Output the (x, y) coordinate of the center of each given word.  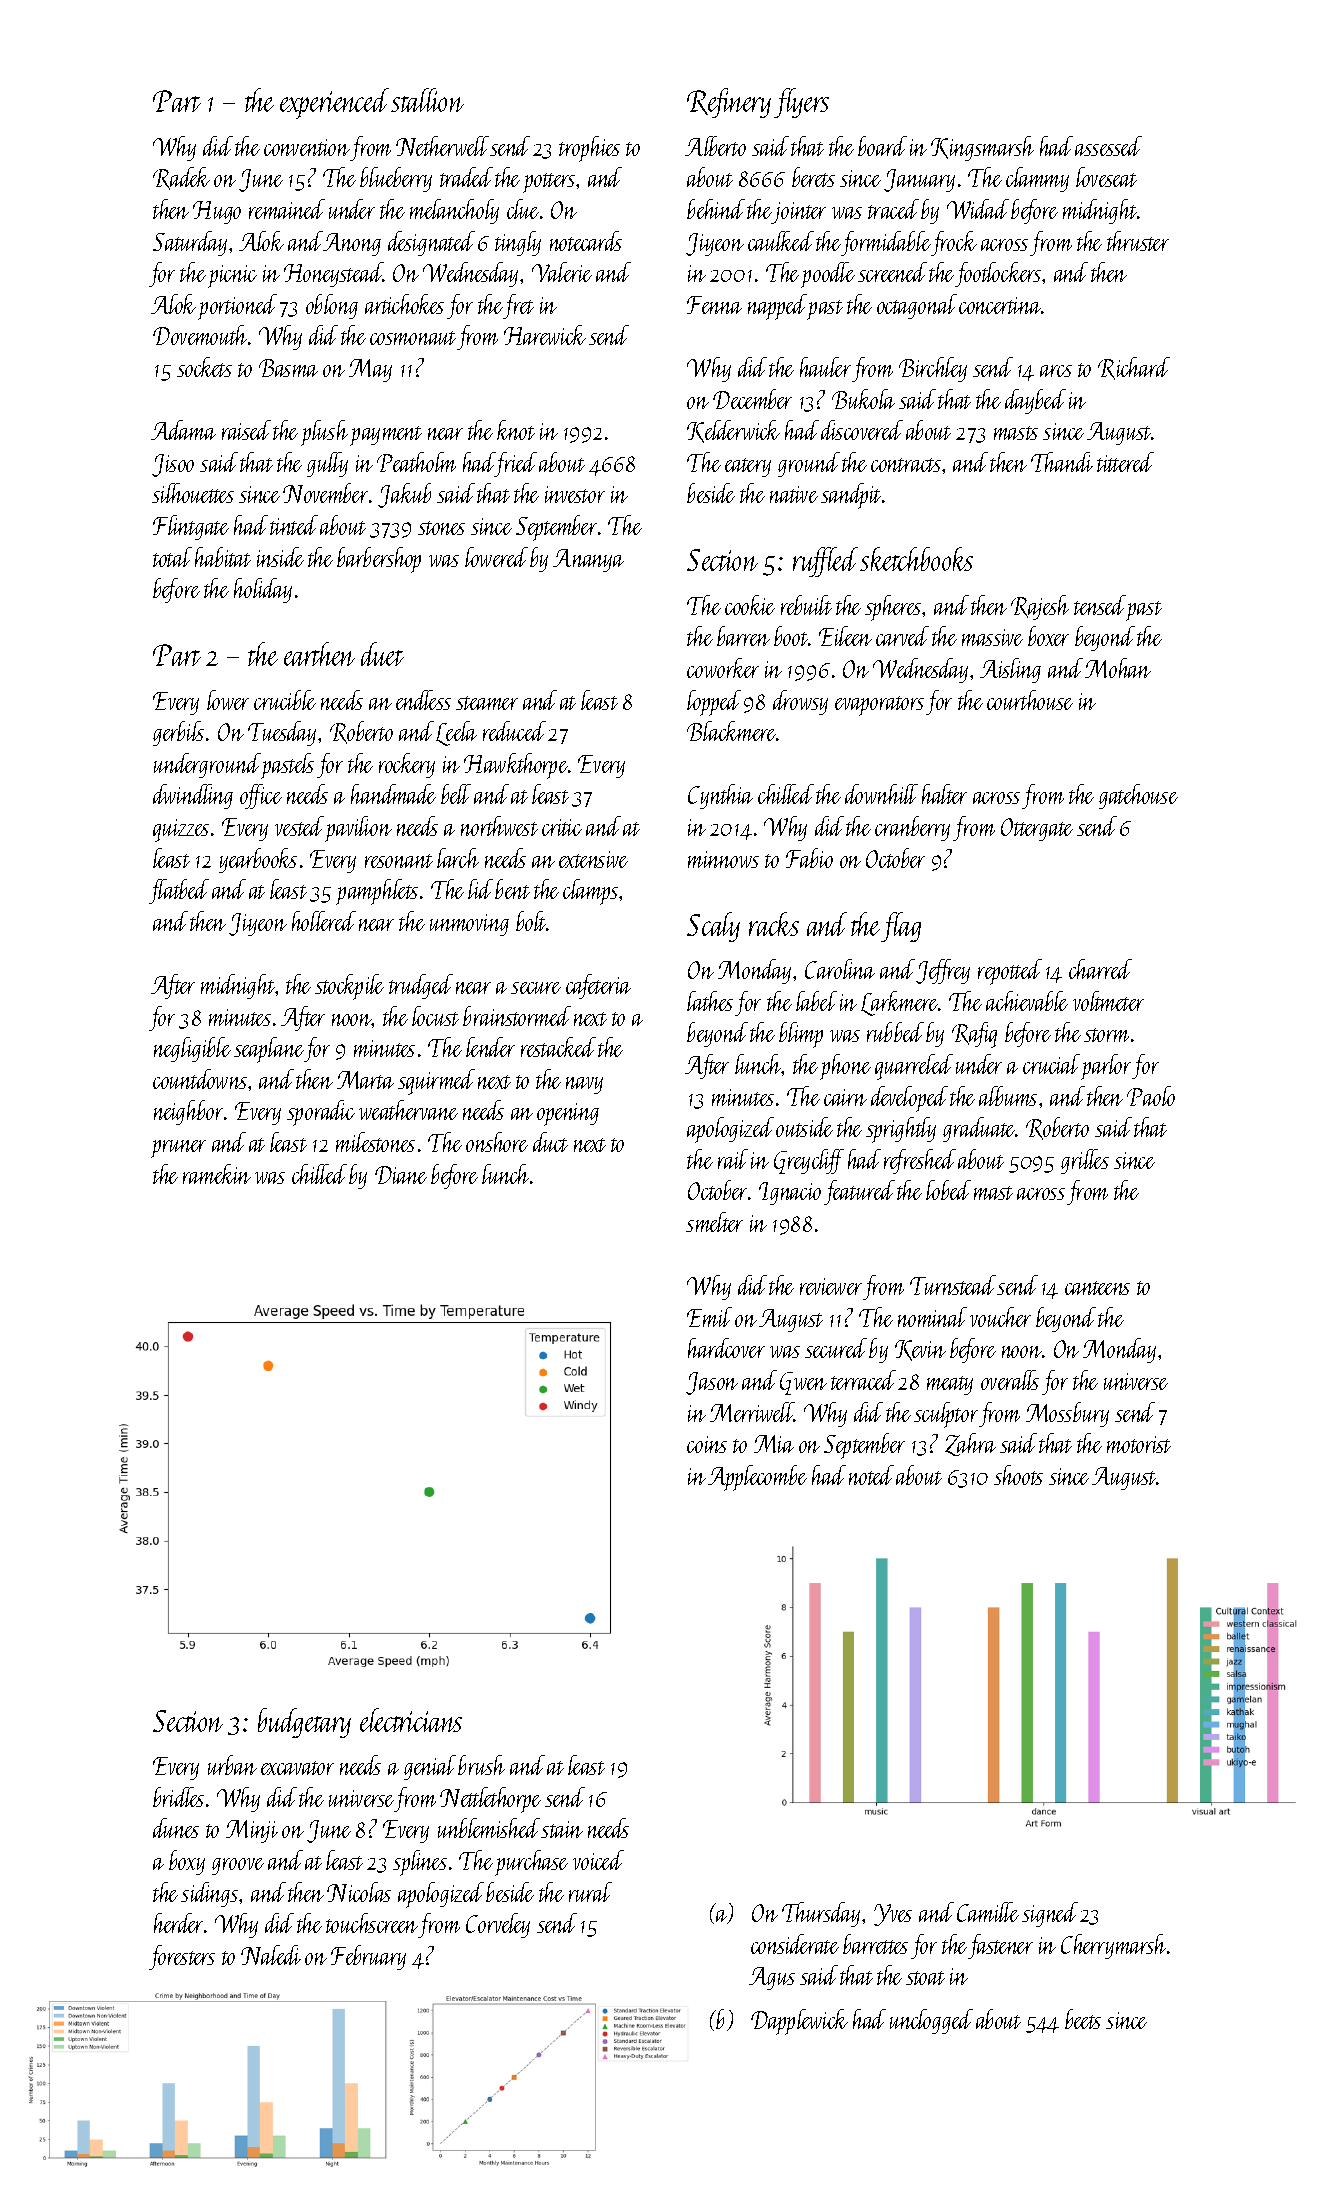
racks (774, 924)
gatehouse (1138, 796)
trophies (589, 149)
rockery (407, 765)
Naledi (271, 1955)
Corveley (498, 1925)
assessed (1108, 146)
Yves (893, 1915)
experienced (334, 103)
